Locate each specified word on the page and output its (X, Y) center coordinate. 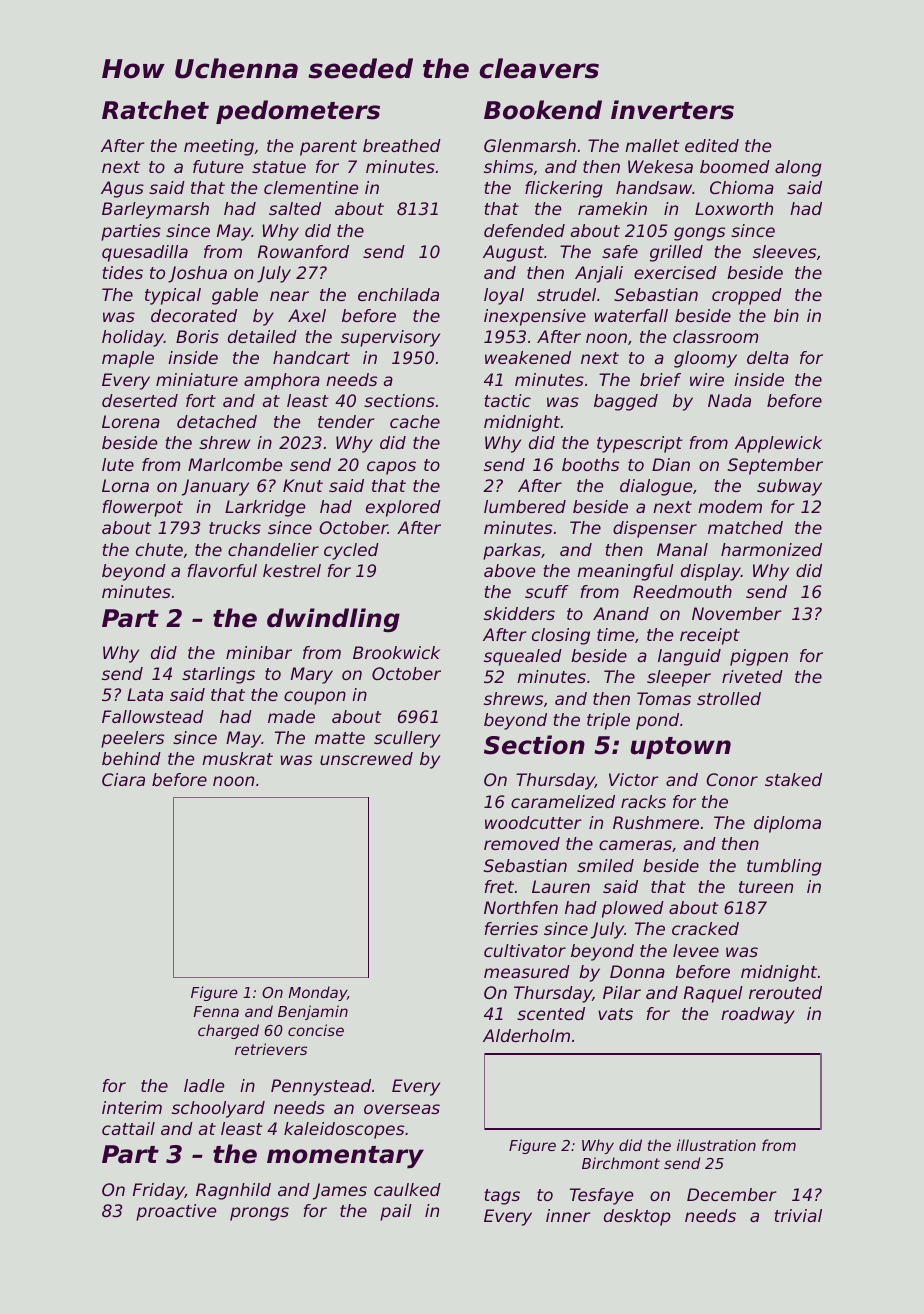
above (509, 570)
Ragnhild (233, 1191)
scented (551, 1013)
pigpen (759, 657)
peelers (132, 739)
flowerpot (143, 508)
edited (712, 145)
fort (201, 400)
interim (132, 1107)
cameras (635, 845)
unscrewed (366, 758)
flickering (564, 189)
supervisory (390, 338)
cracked (705, 928)
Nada (729, 400)
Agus (122, 189)
